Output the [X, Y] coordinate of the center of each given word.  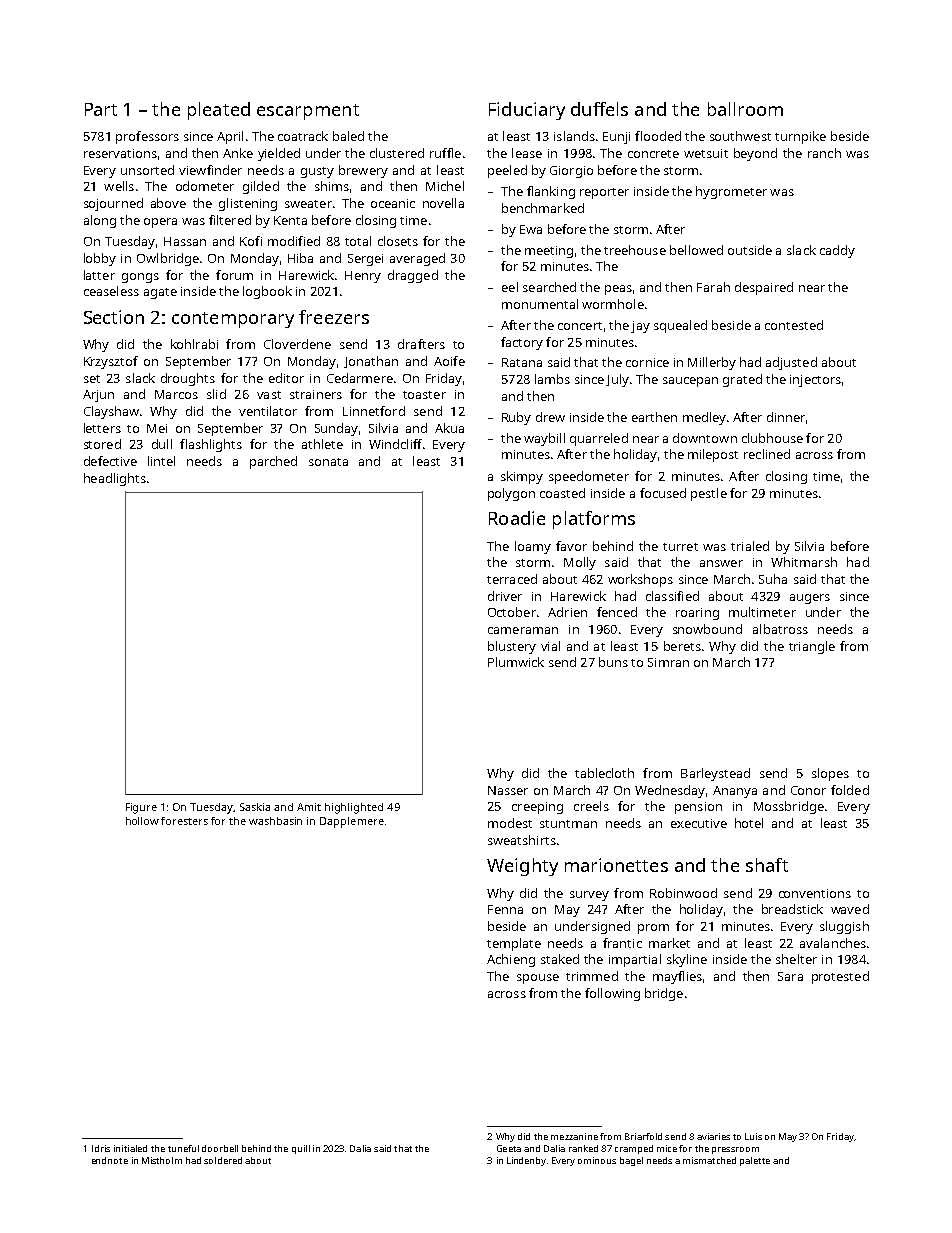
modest [510, 823]
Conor [808, 790]
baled [348, 136]
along [100, 221]
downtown [705, 438]
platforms [594, 520]
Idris [101, 1148]
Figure [141, 808]
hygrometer [731, 192]
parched [273, 462]
